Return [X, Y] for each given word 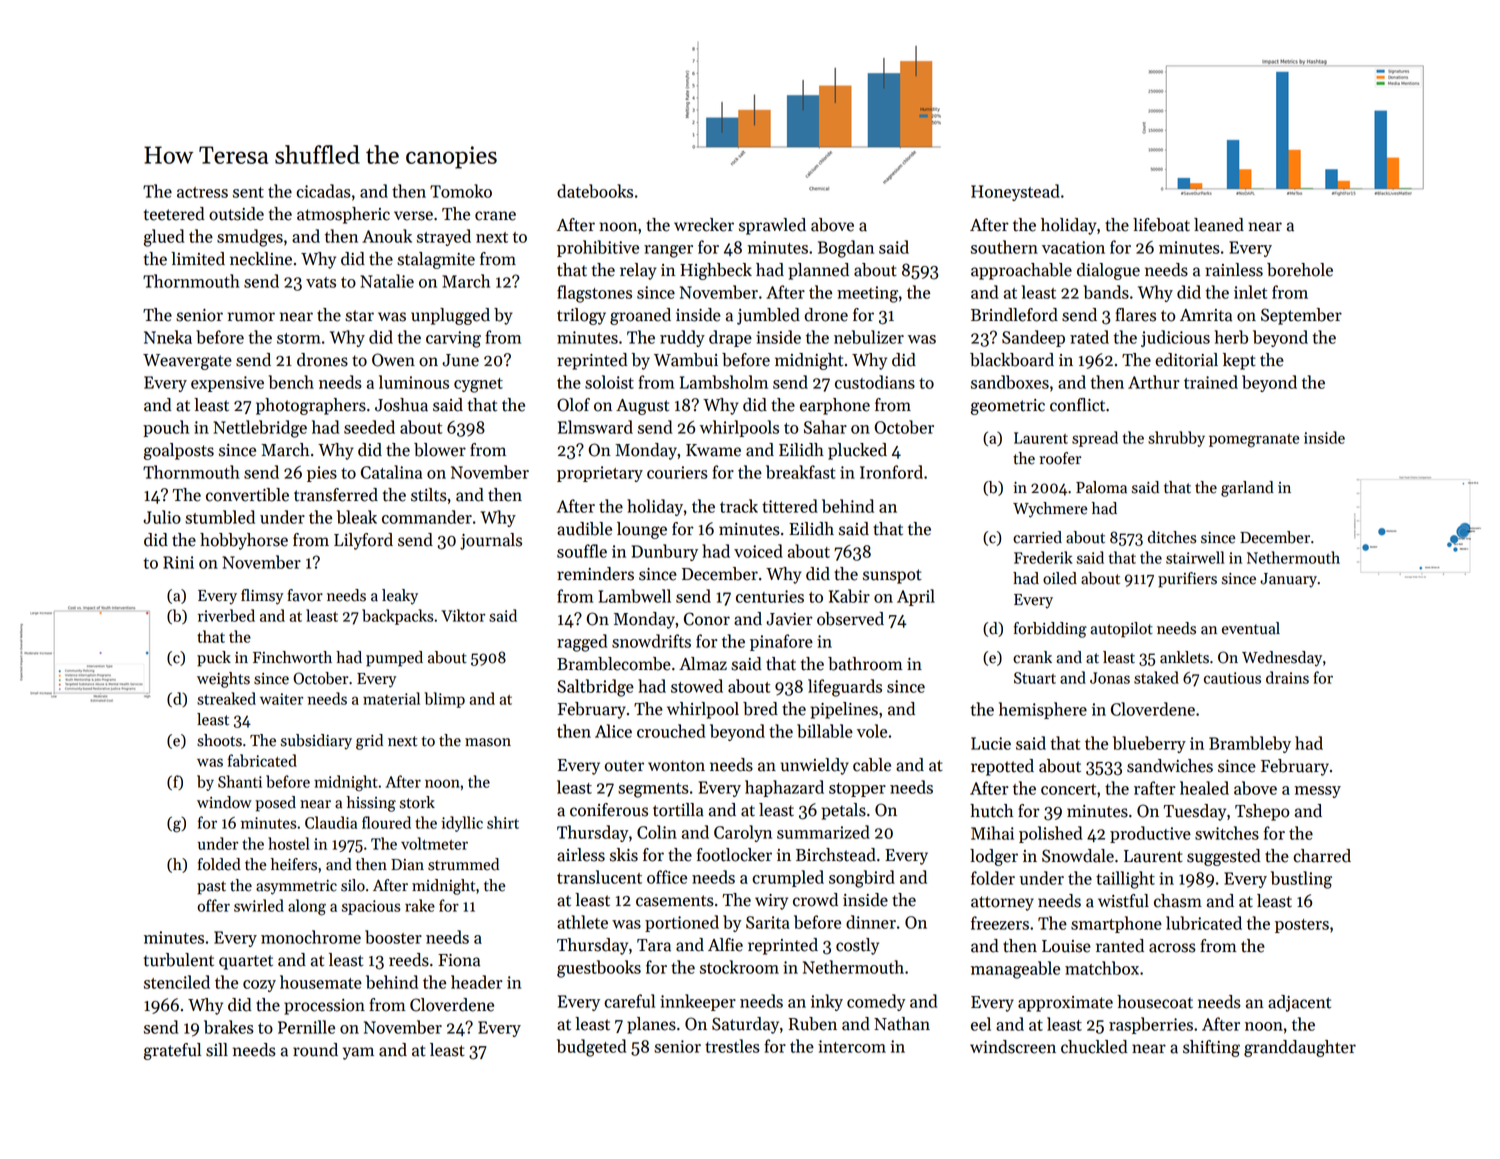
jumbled [768, 316]
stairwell [1195, 557]
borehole [1300, 270]
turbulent [179, 960]
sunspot [892, 576]
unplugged [450, 316]
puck [214, 659]
